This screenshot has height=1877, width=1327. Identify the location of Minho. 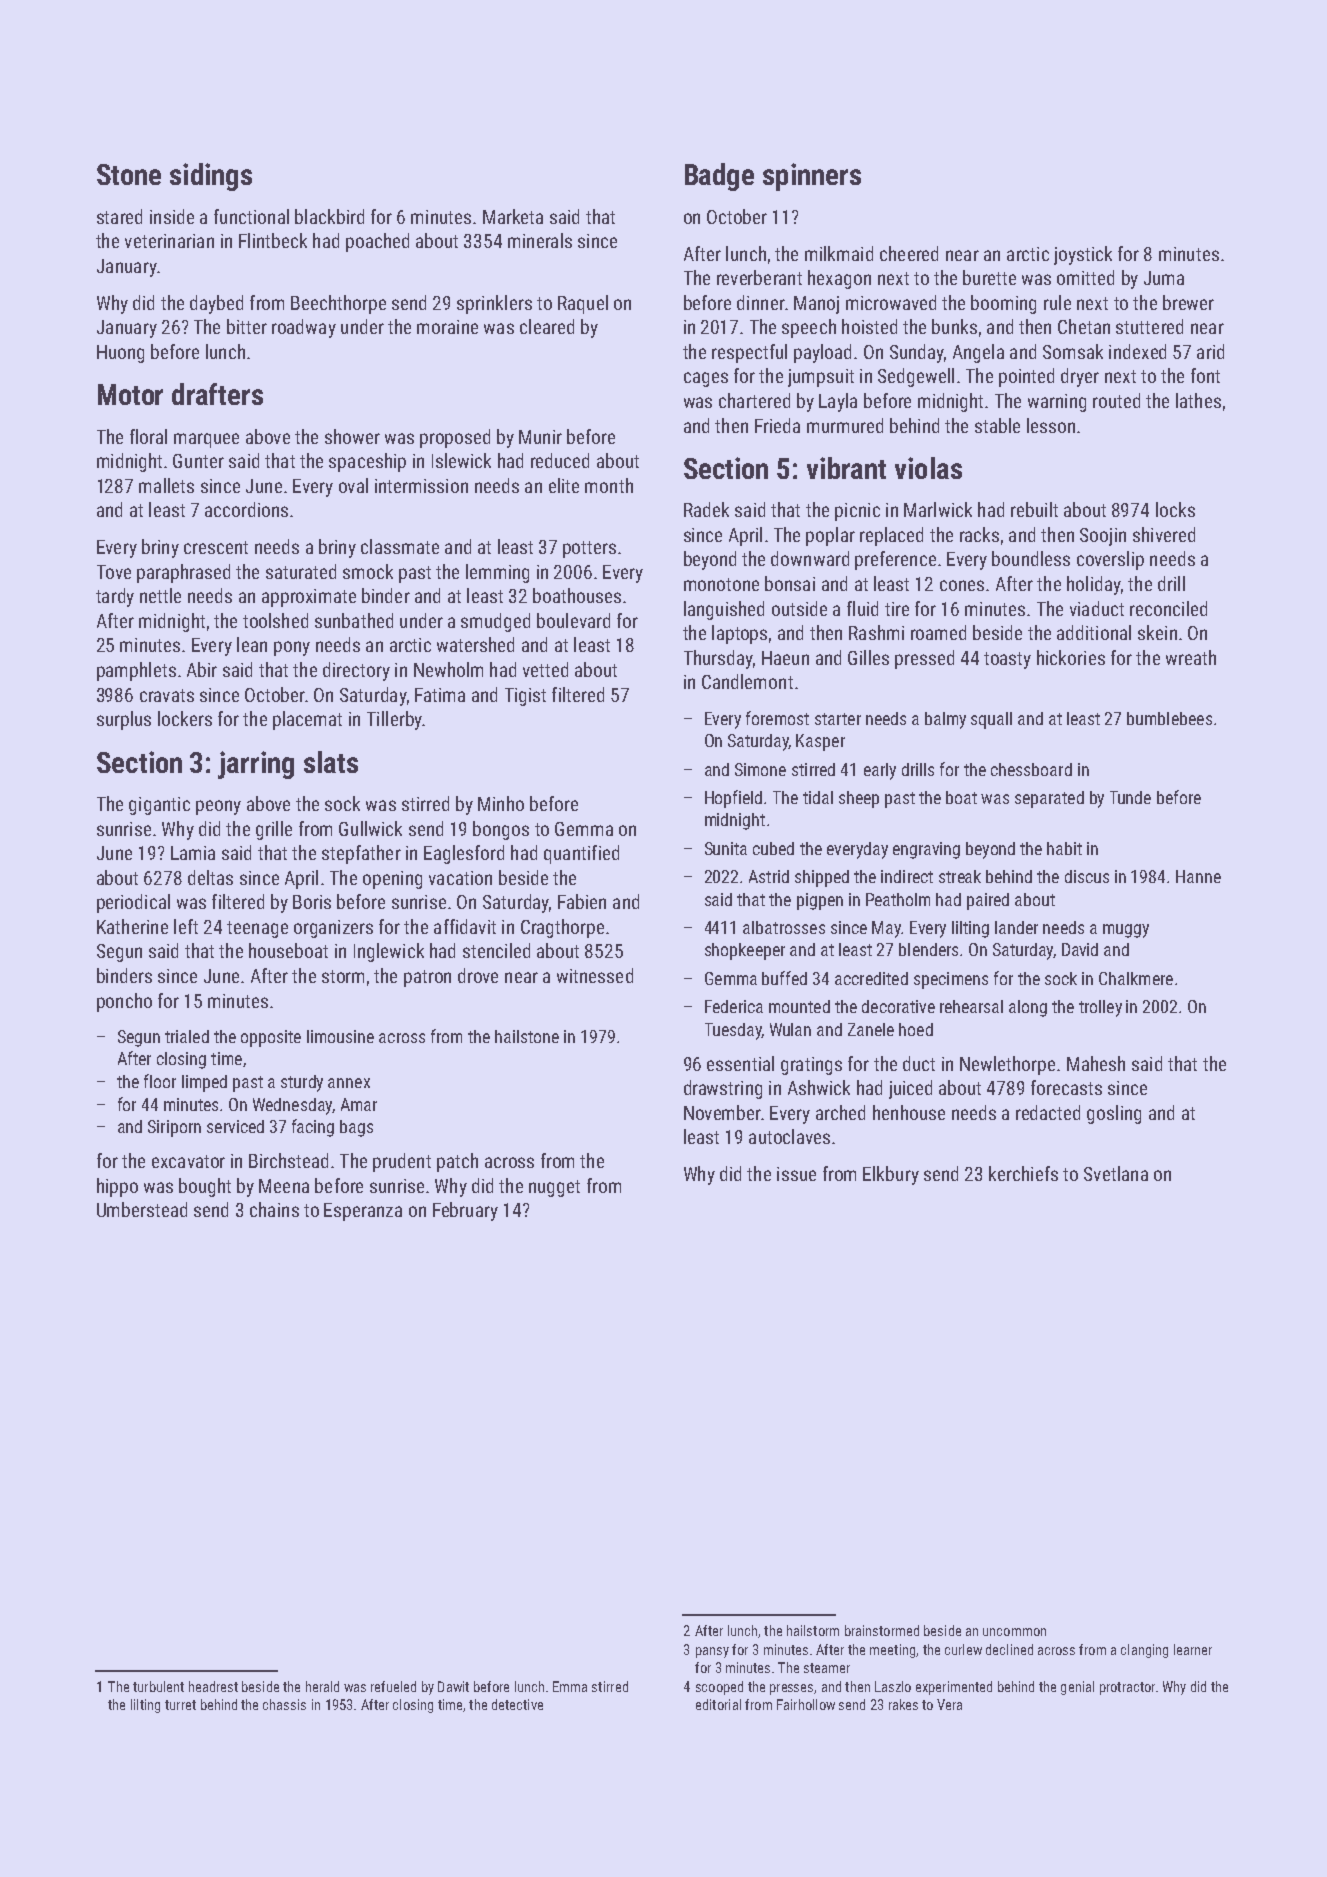
(501, 803).
